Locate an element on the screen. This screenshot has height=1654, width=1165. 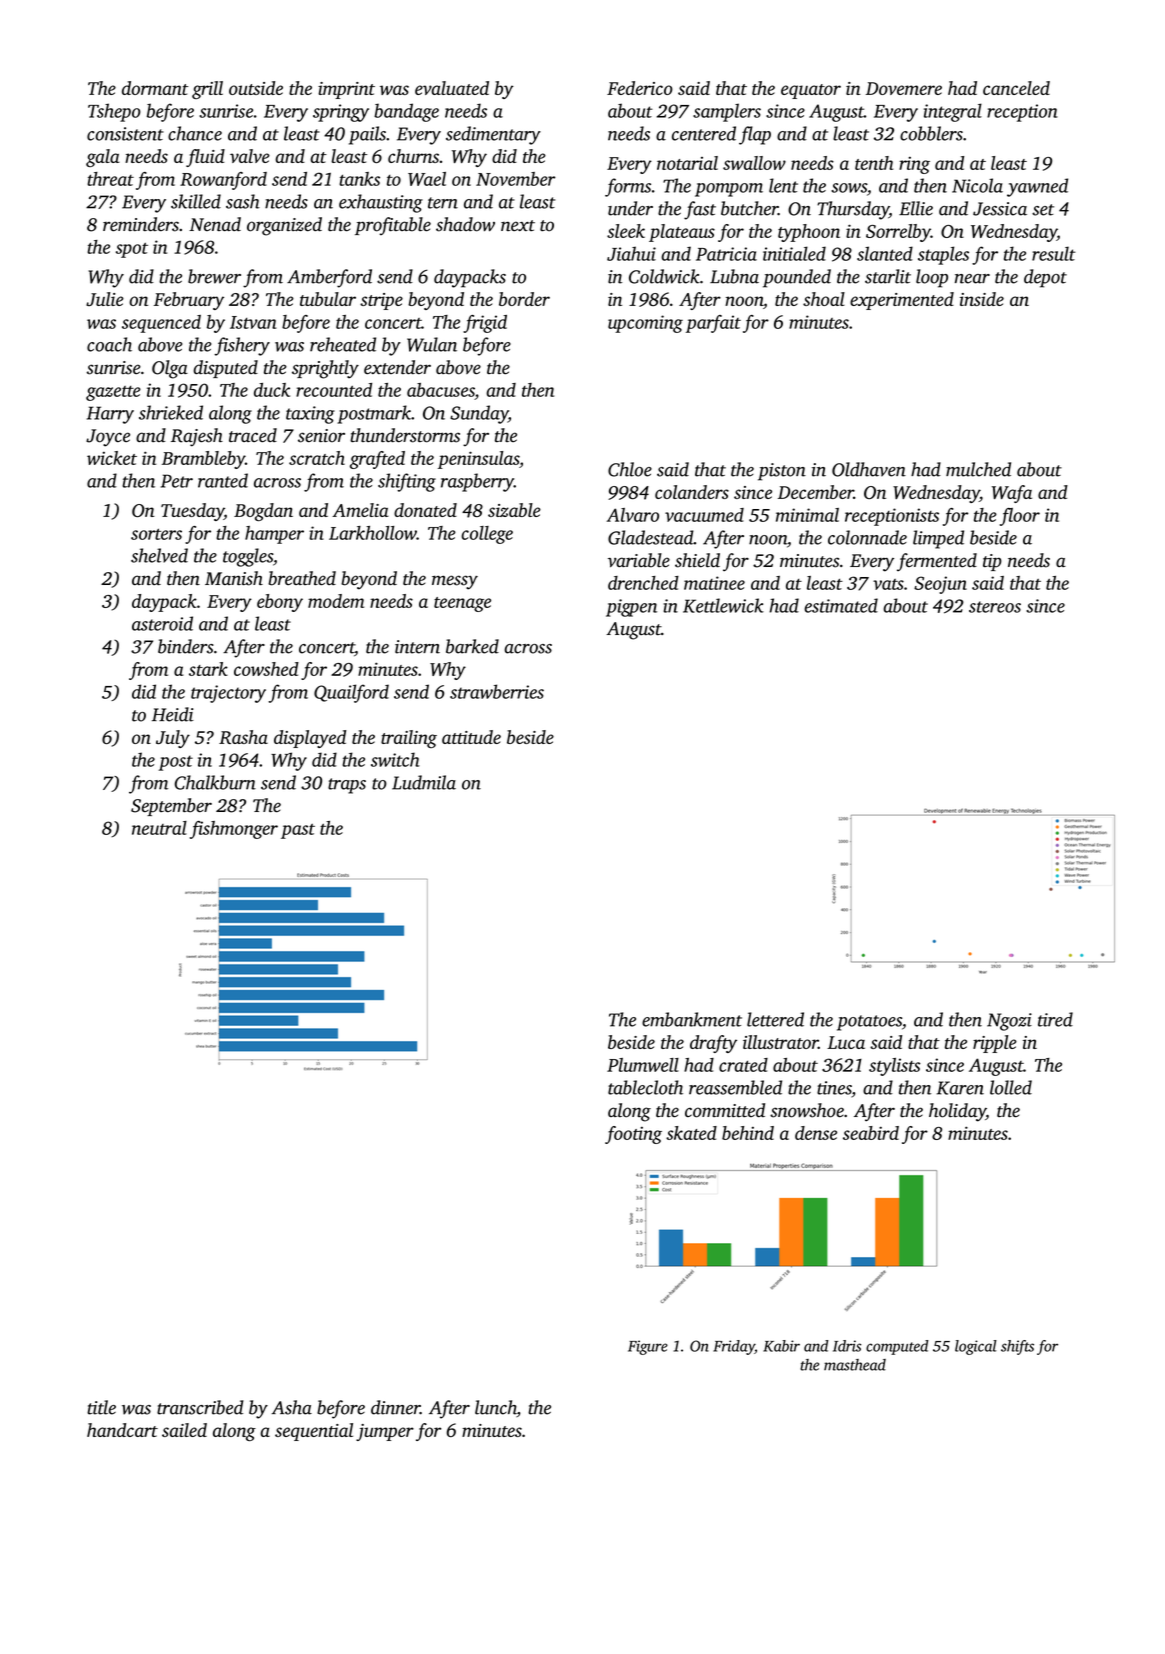
experimented is located at coordinates (902, 301).
